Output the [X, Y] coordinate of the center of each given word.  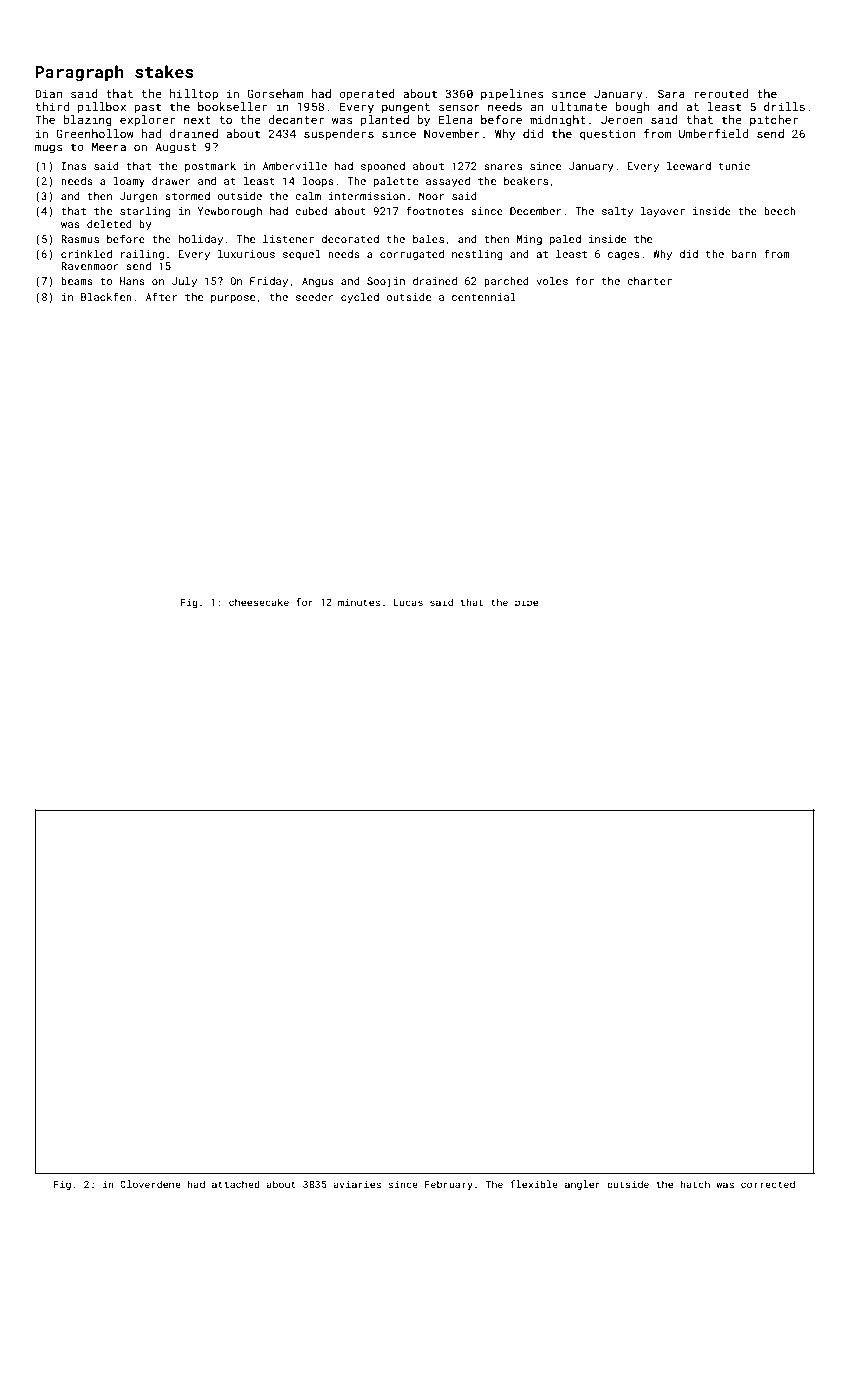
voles [552, 281]
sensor [459, 107]
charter [649, 281]
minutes [359, 602]
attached [236, 1184]
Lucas [408, 602]
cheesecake [259, 602]
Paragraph [80, 73]
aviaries [357, 1184]
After [161, 296]
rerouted [721, 93]
